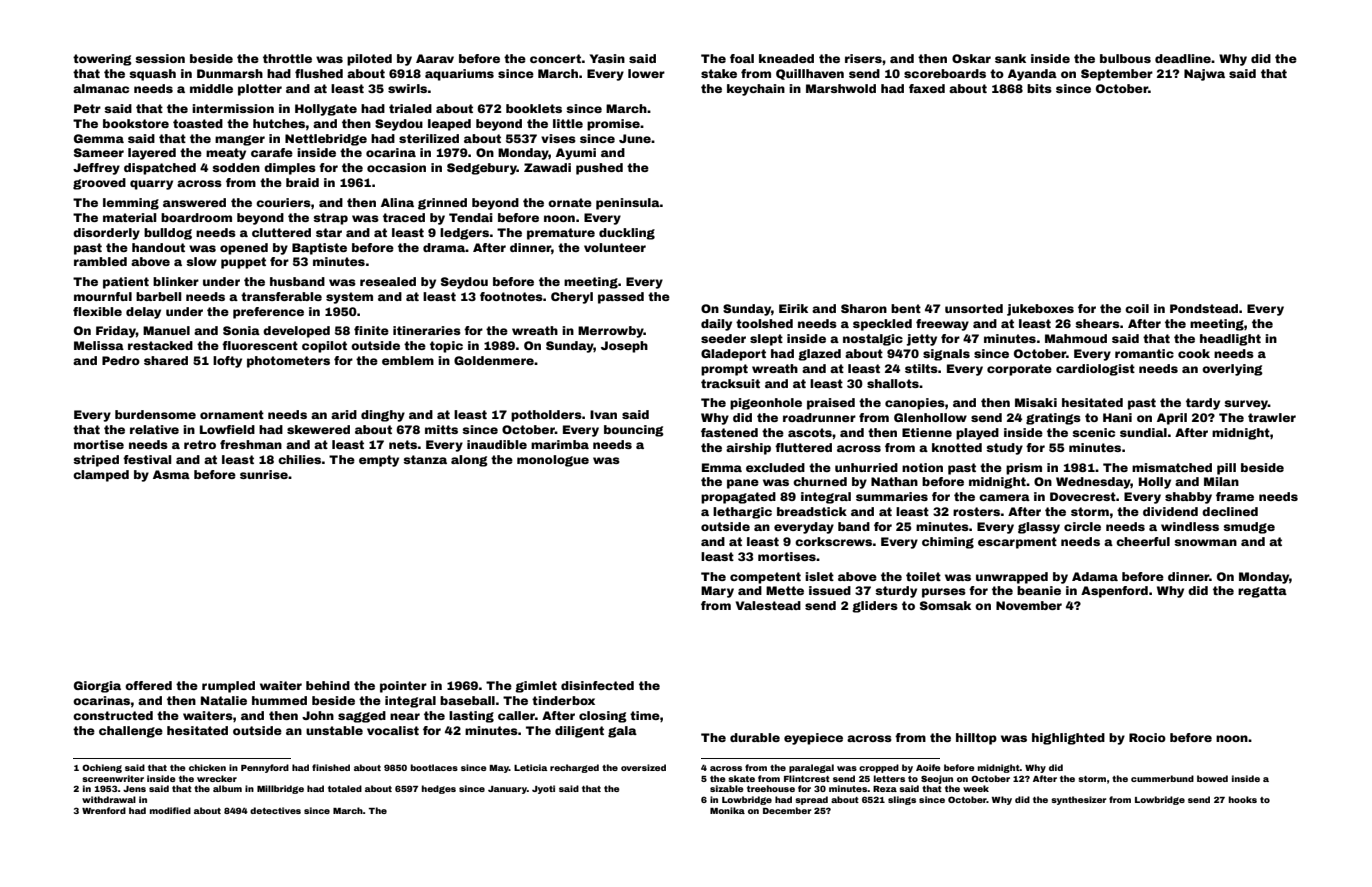 The height and width of the screenshot is (887, 1372). Describe the element at coordinates (793, 308) in the screenshot. I see `Eirik` at that location.
